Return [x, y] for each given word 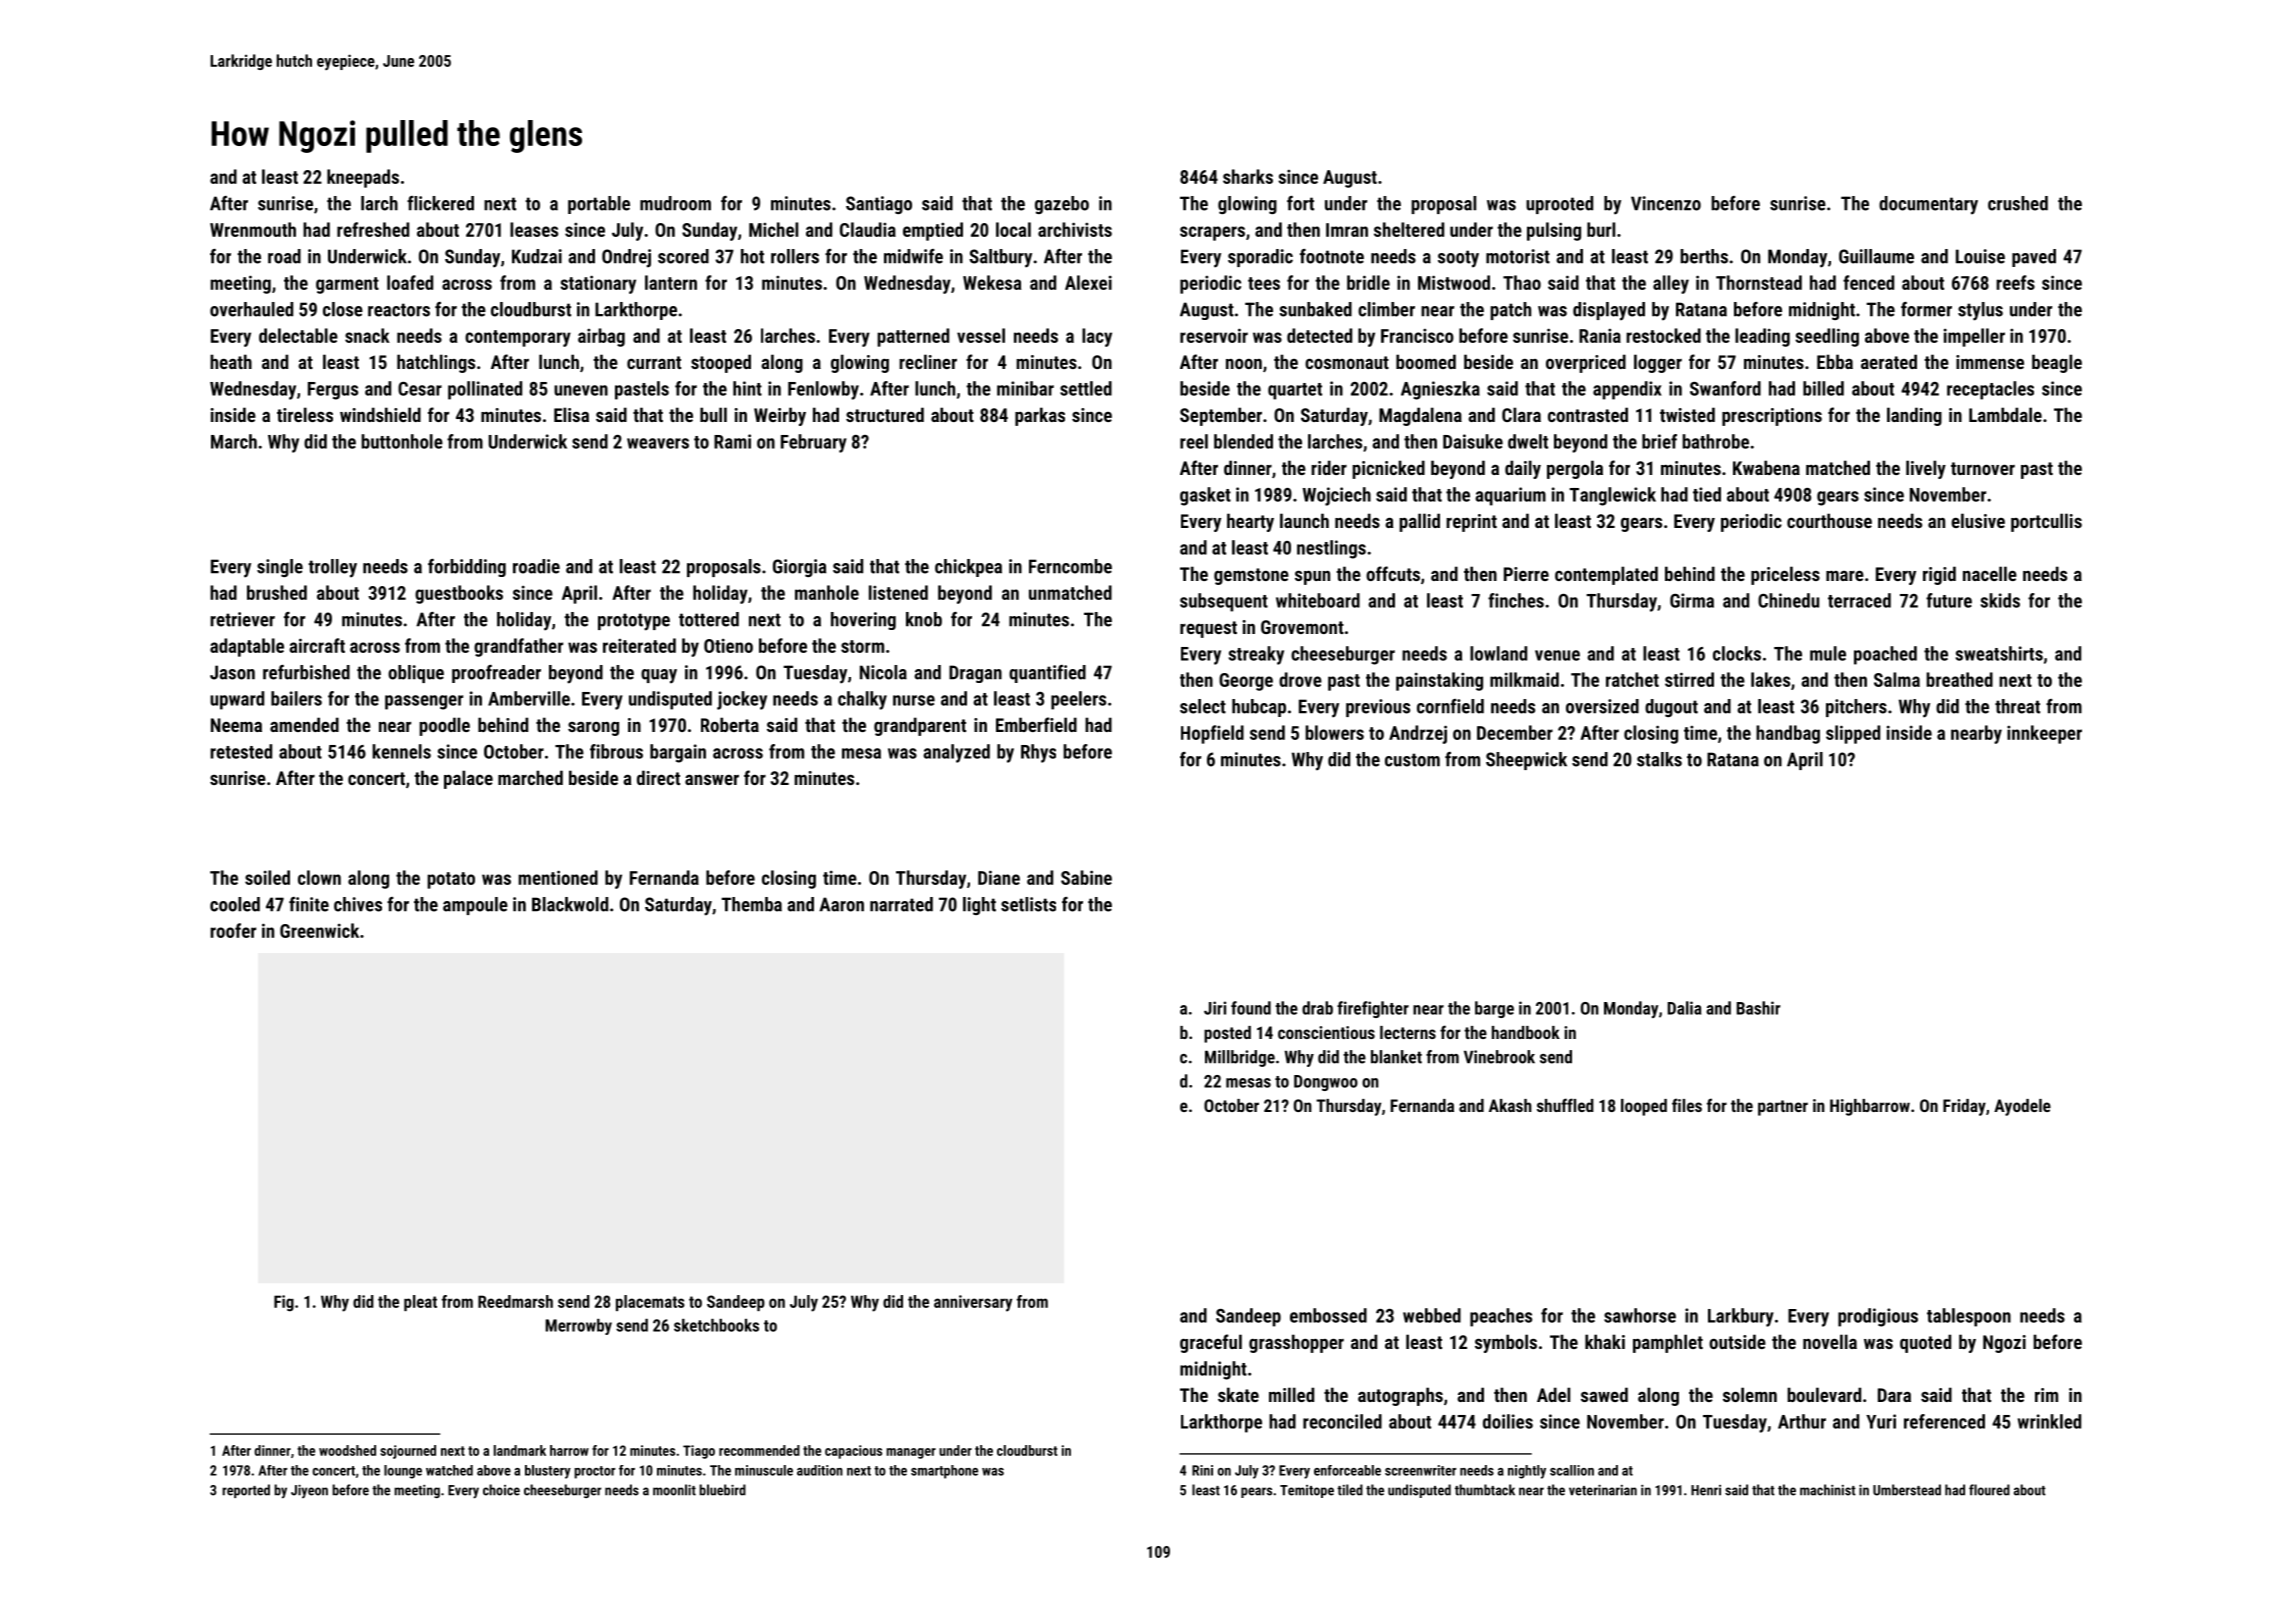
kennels [401, 751]
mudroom [675, 203]
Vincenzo [1666, 203]
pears [1256, 1492]
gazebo [1062, 205]
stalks [1659, 759]
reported [246, 1491]
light [979, 906]
